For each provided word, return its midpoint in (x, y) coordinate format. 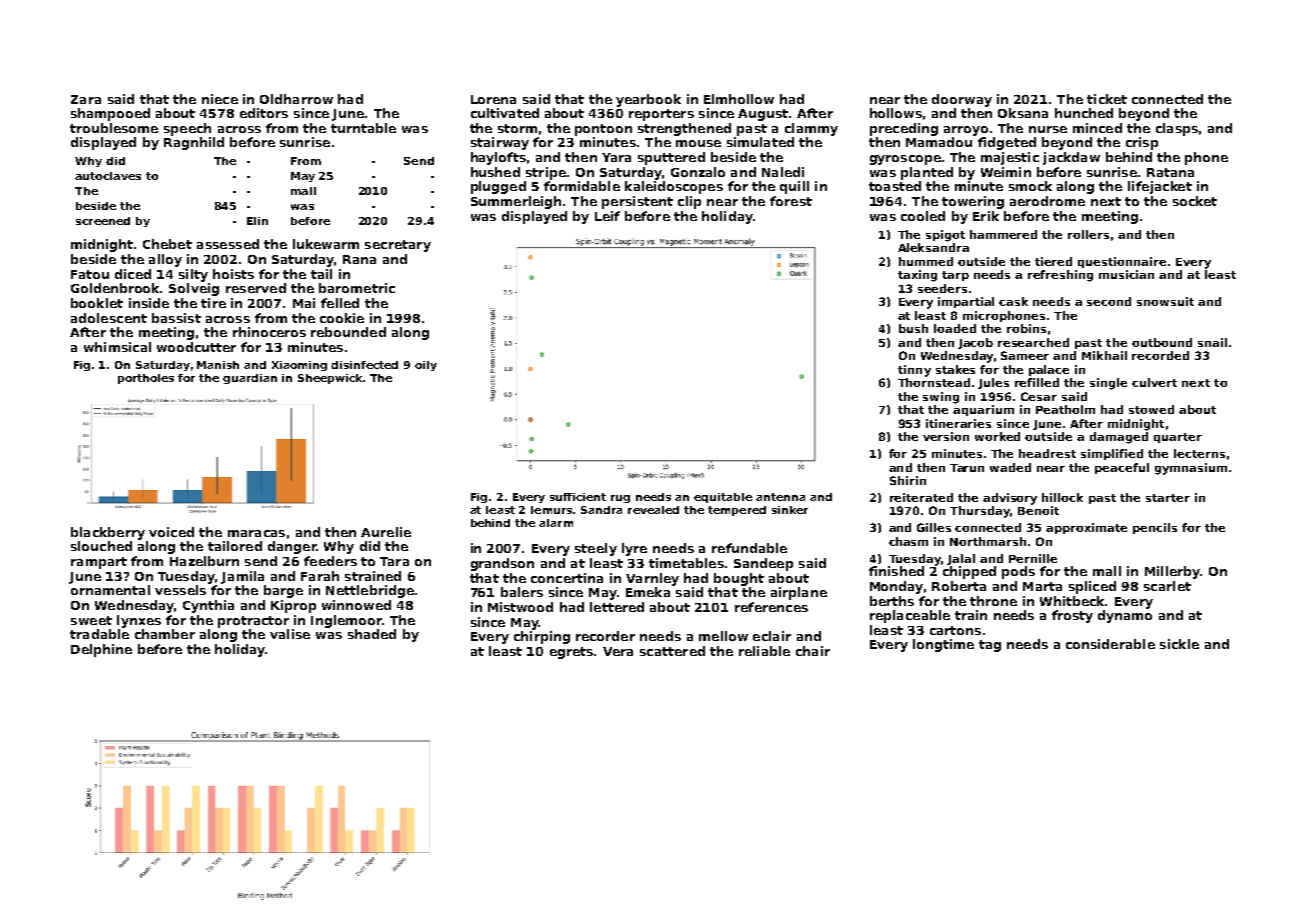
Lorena (493, 99)
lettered (617, 607)
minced (1097, 128)
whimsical (117, 347)
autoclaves (108, 176)
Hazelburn (204, 561)
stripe (546, 173)
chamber (165, 634)
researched (1033, 342)
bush (913, 328)
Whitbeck (1072, 601)
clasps (1177, 129)
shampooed (110, 114)
